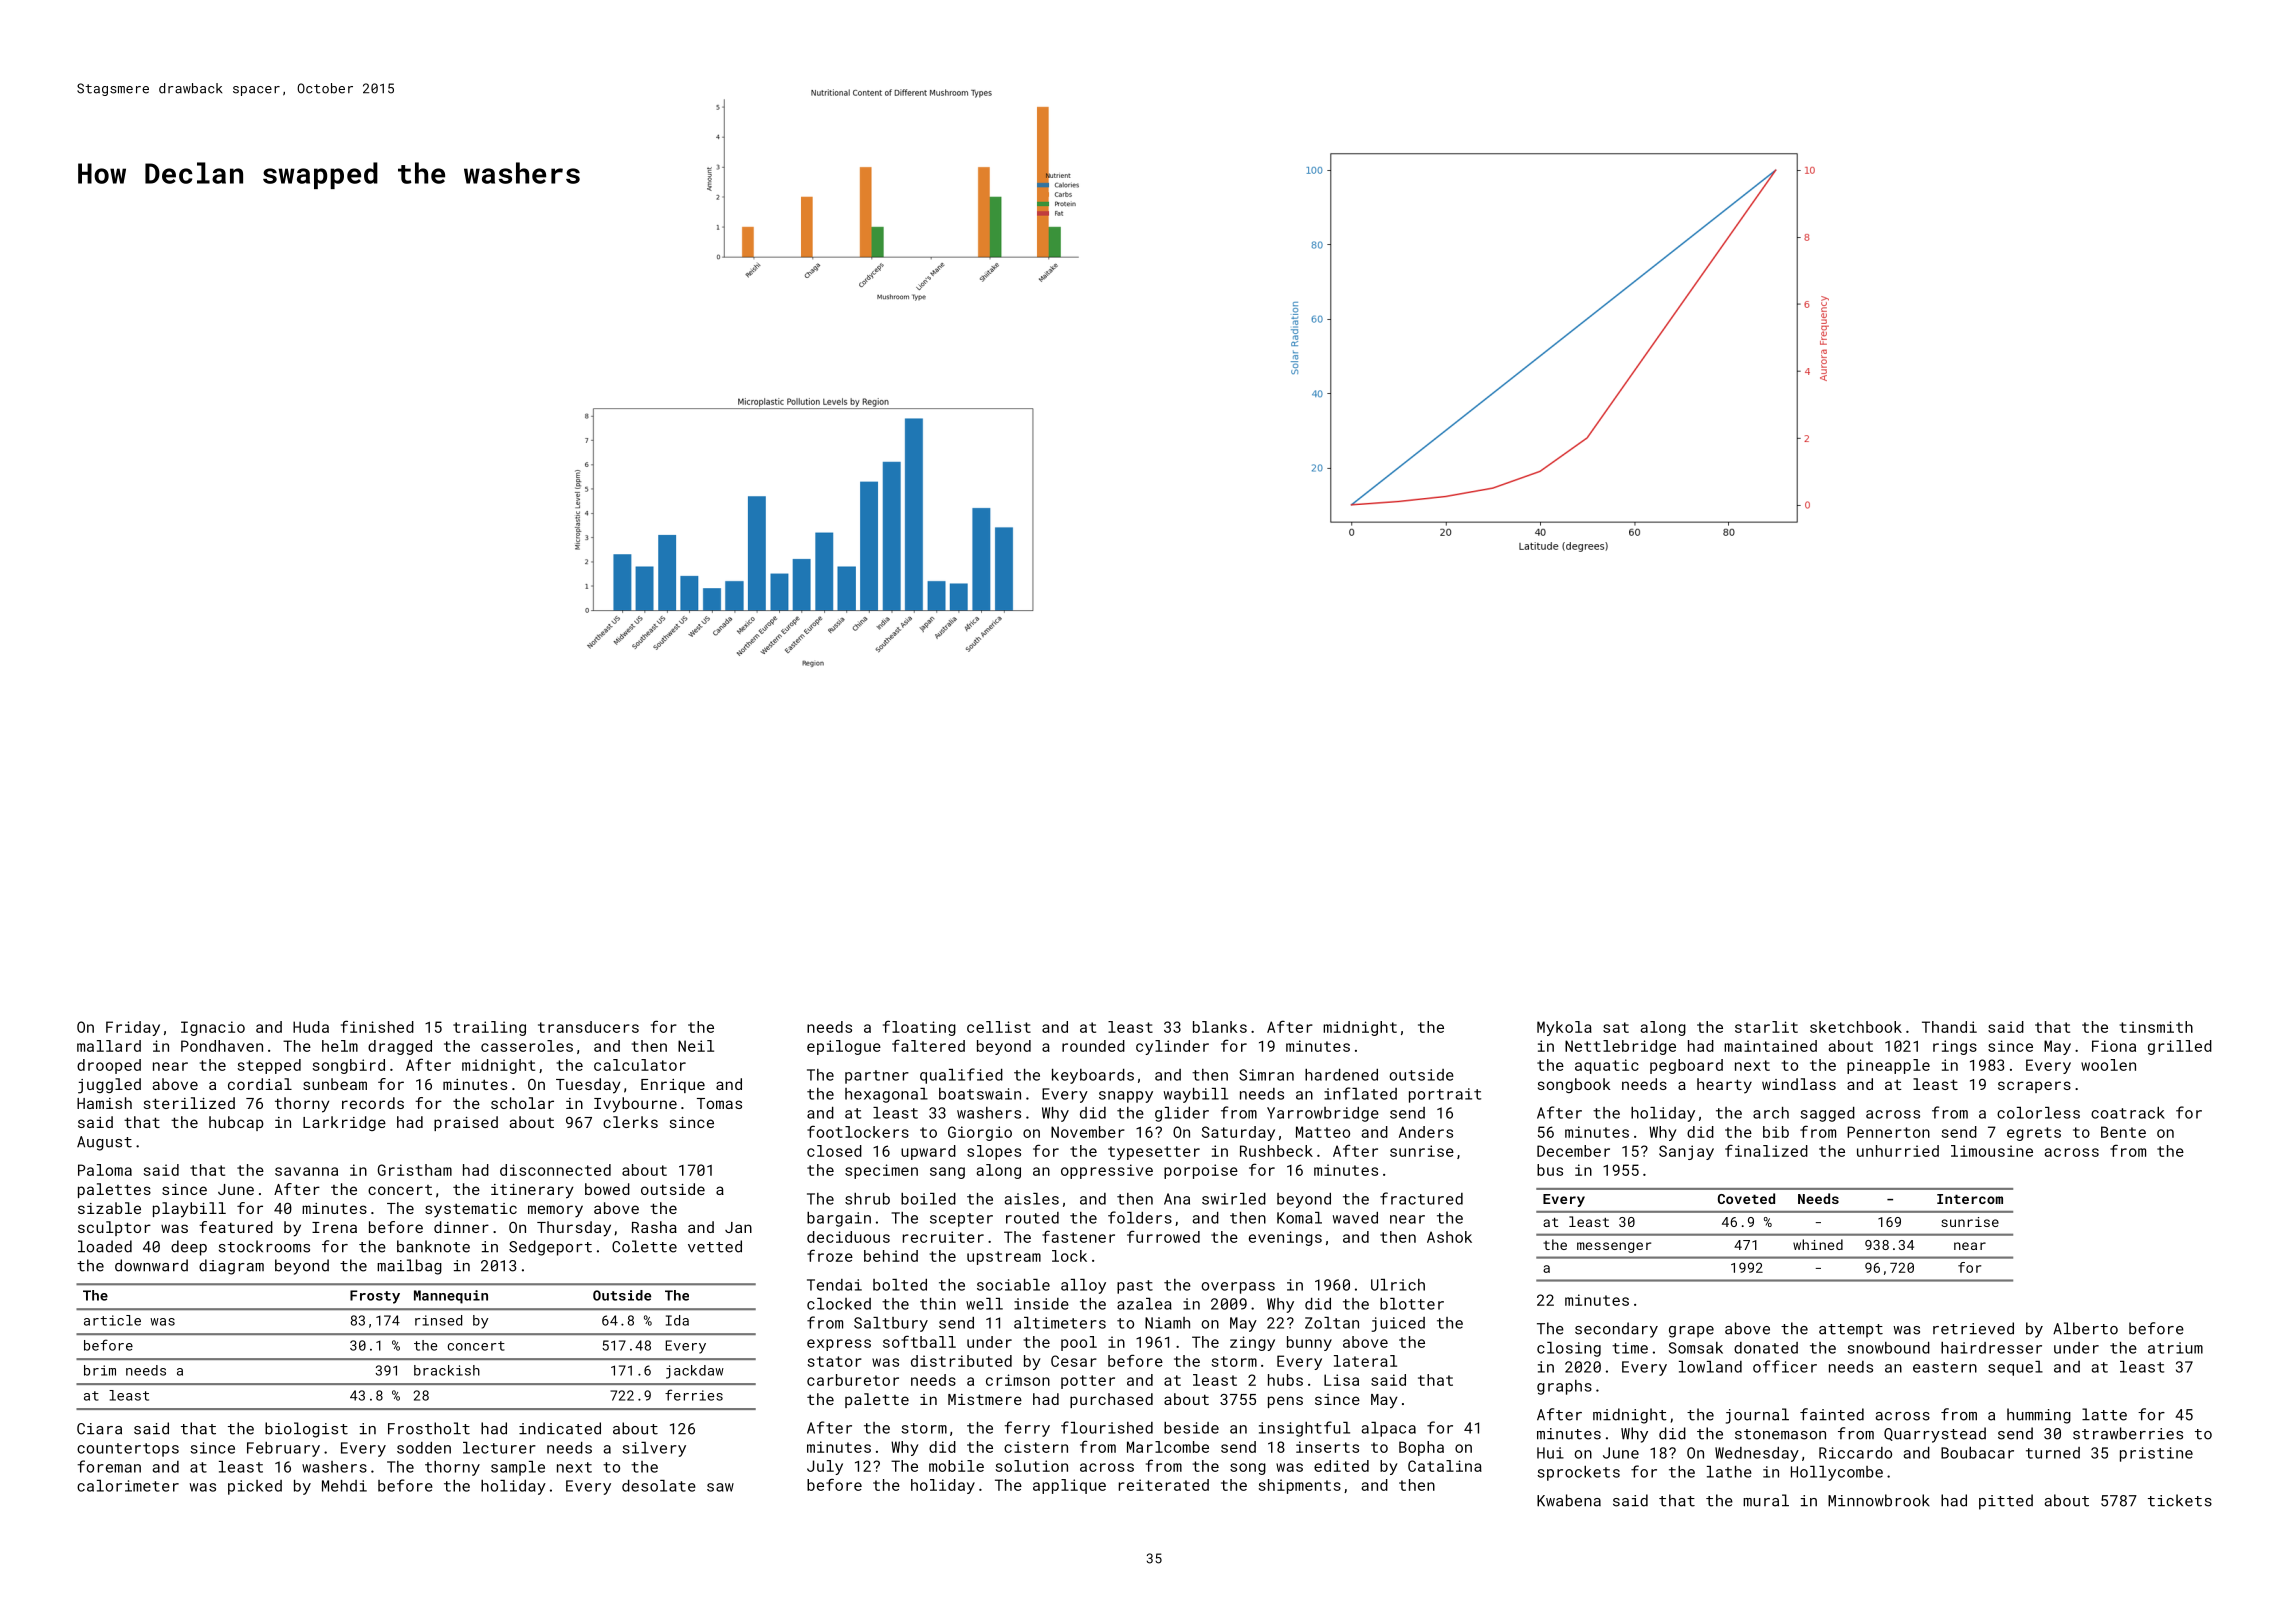 This image has height=1620, width=2292. Describe the element at coordinates (344, 1123) in the image. I see `Larkridge` at that location.
